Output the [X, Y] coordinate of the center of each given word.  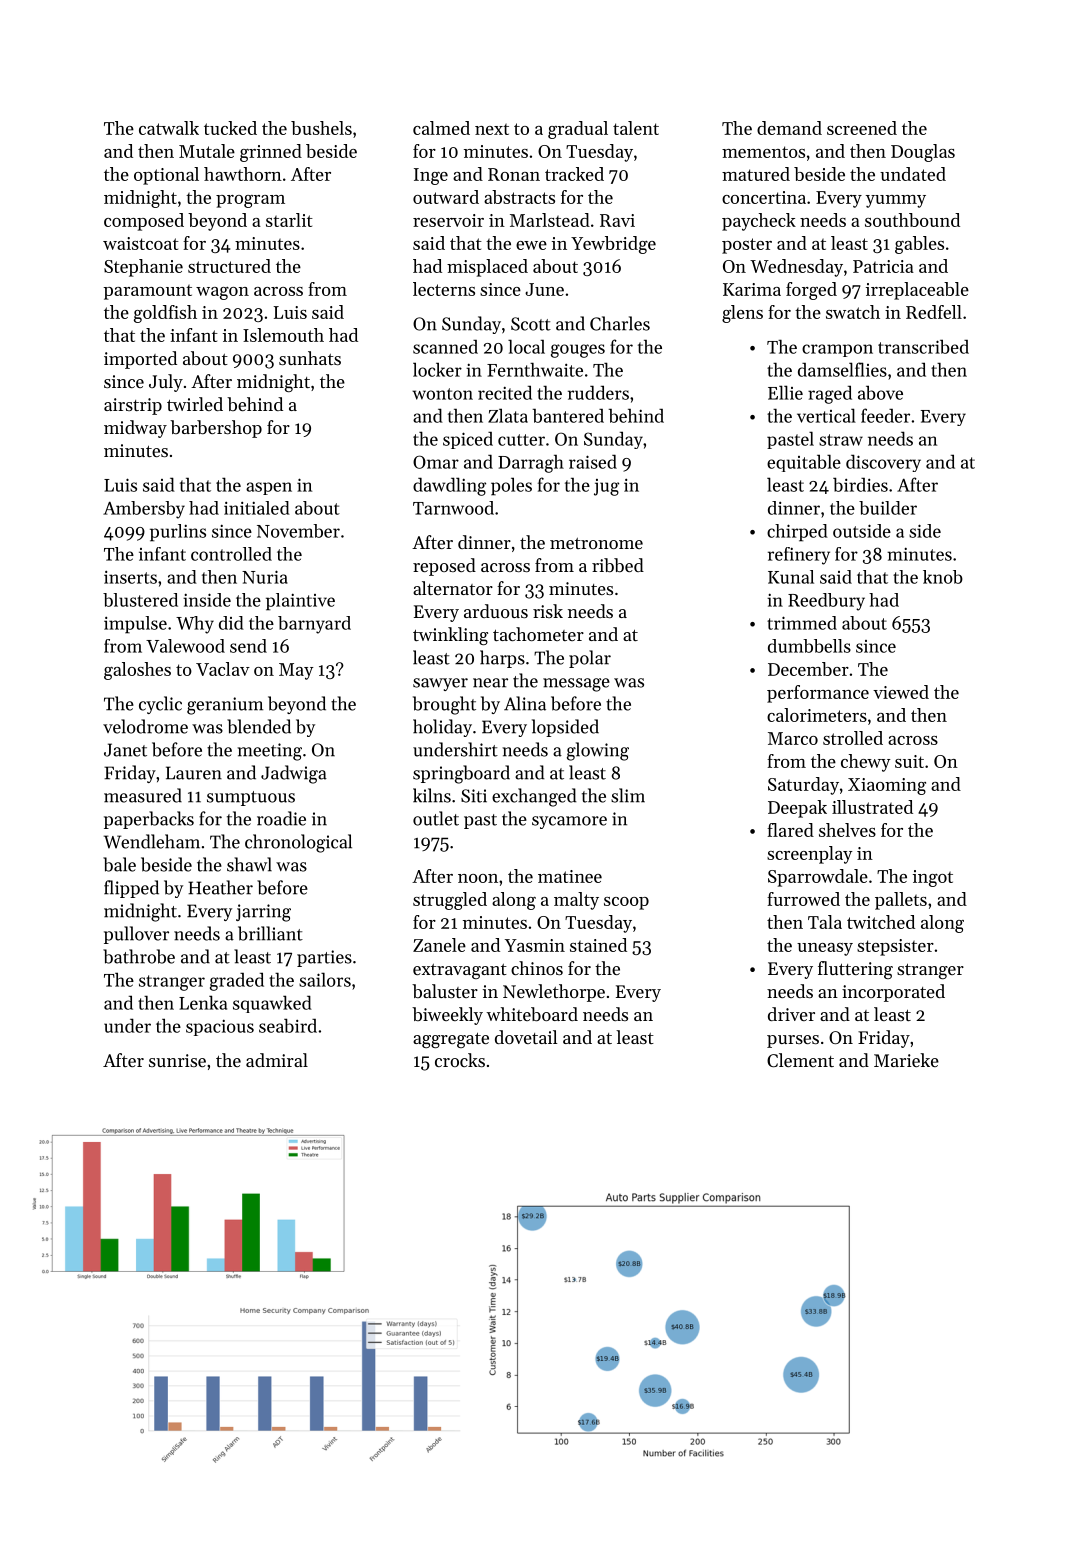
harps [502, 659]
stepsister [895, 947]
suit [909, 761]
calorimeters [817, 715]
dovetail [526, 1037]
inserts [130, 577]
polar [590, 659]
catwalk [169, 128]
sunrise [177, 1060]
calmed [441, 128]
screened [862, 128]
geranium [225, 706]
